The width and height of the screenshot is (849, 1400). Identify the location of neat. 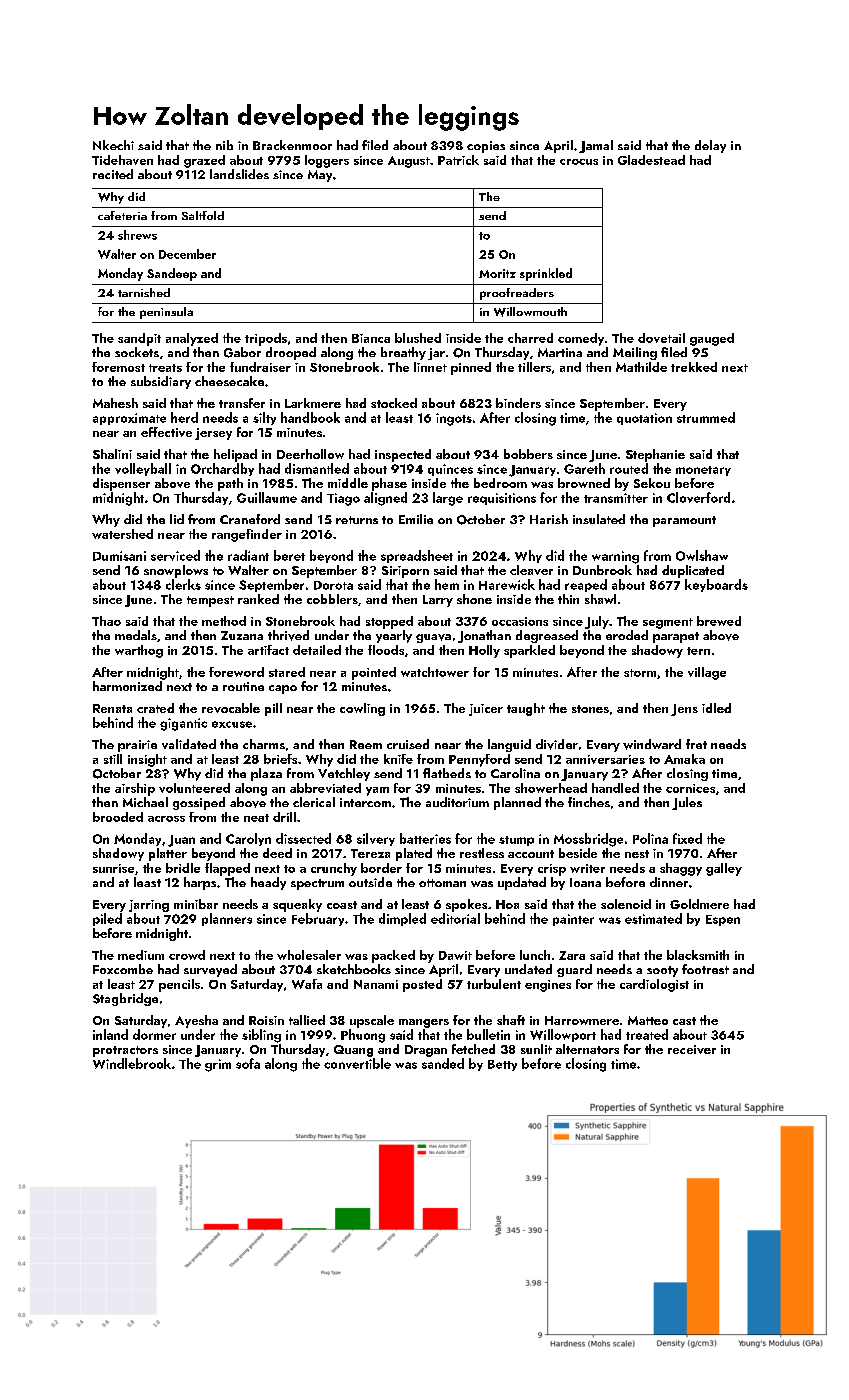
(256, 818).
